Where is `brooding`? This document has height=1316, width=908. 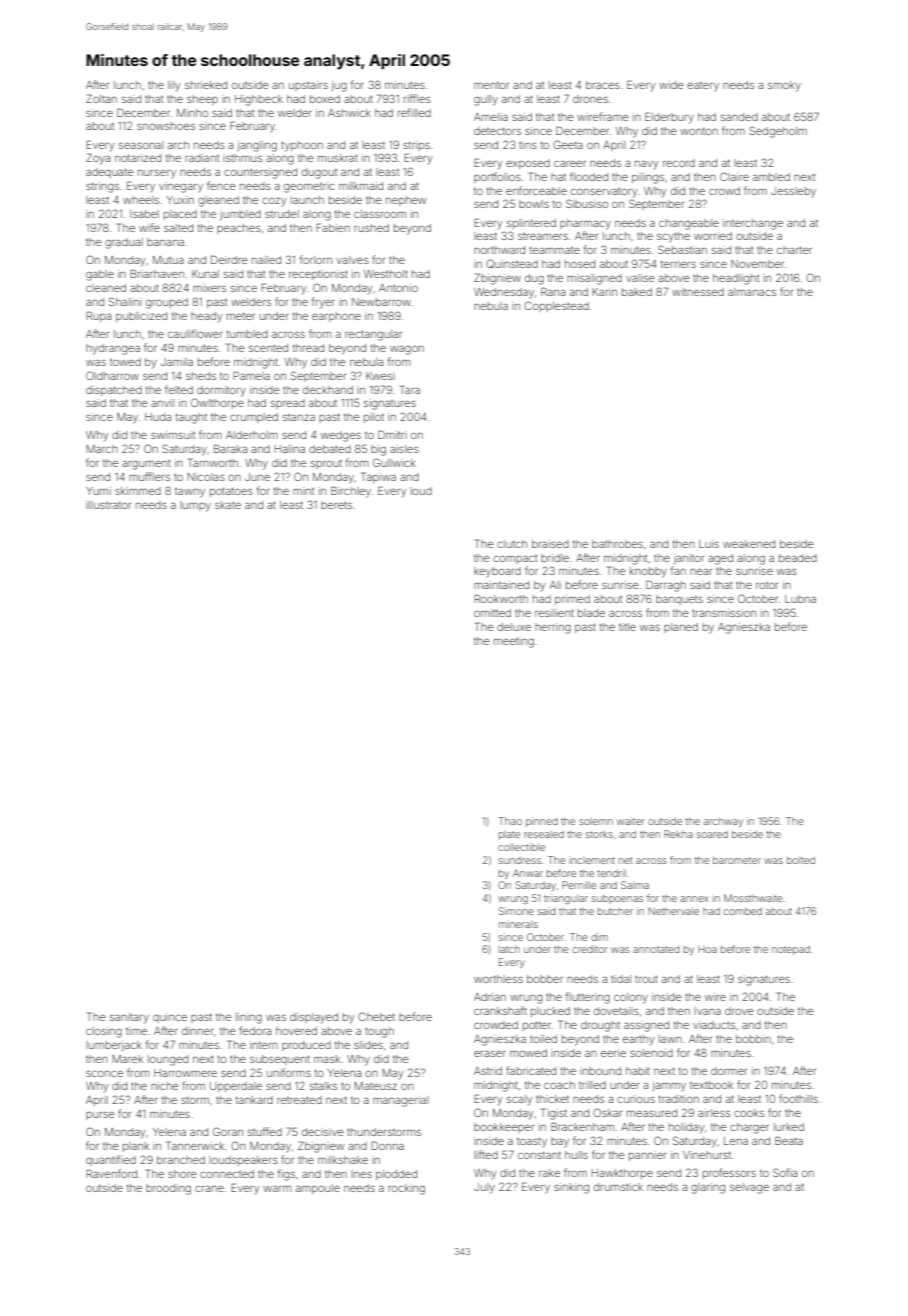 brooding is located at coordinates (168, 1189).
